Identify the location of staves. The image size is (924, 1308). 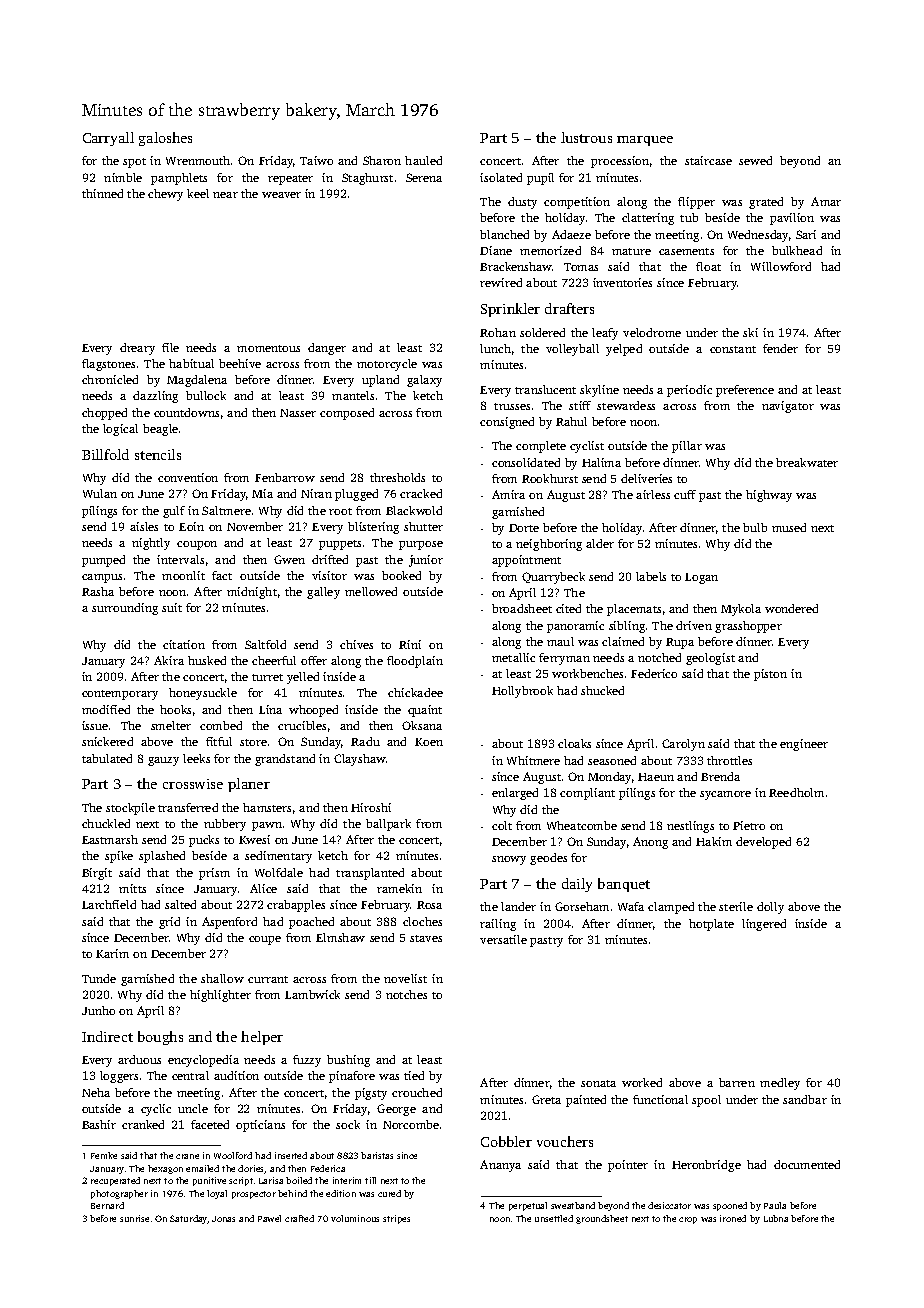
(426, 938).
